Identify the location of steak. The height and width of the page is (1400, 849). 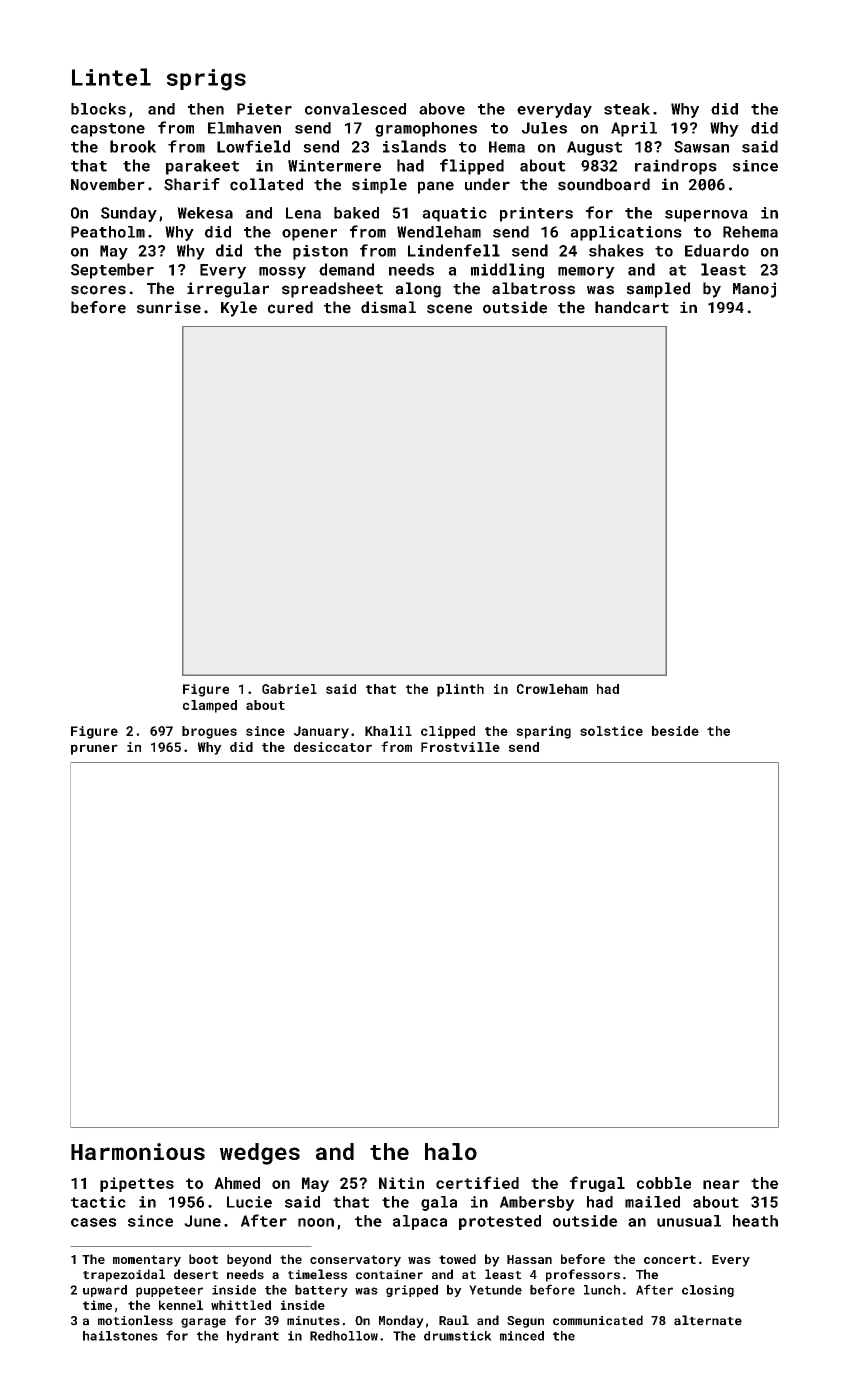
(627, 109).
